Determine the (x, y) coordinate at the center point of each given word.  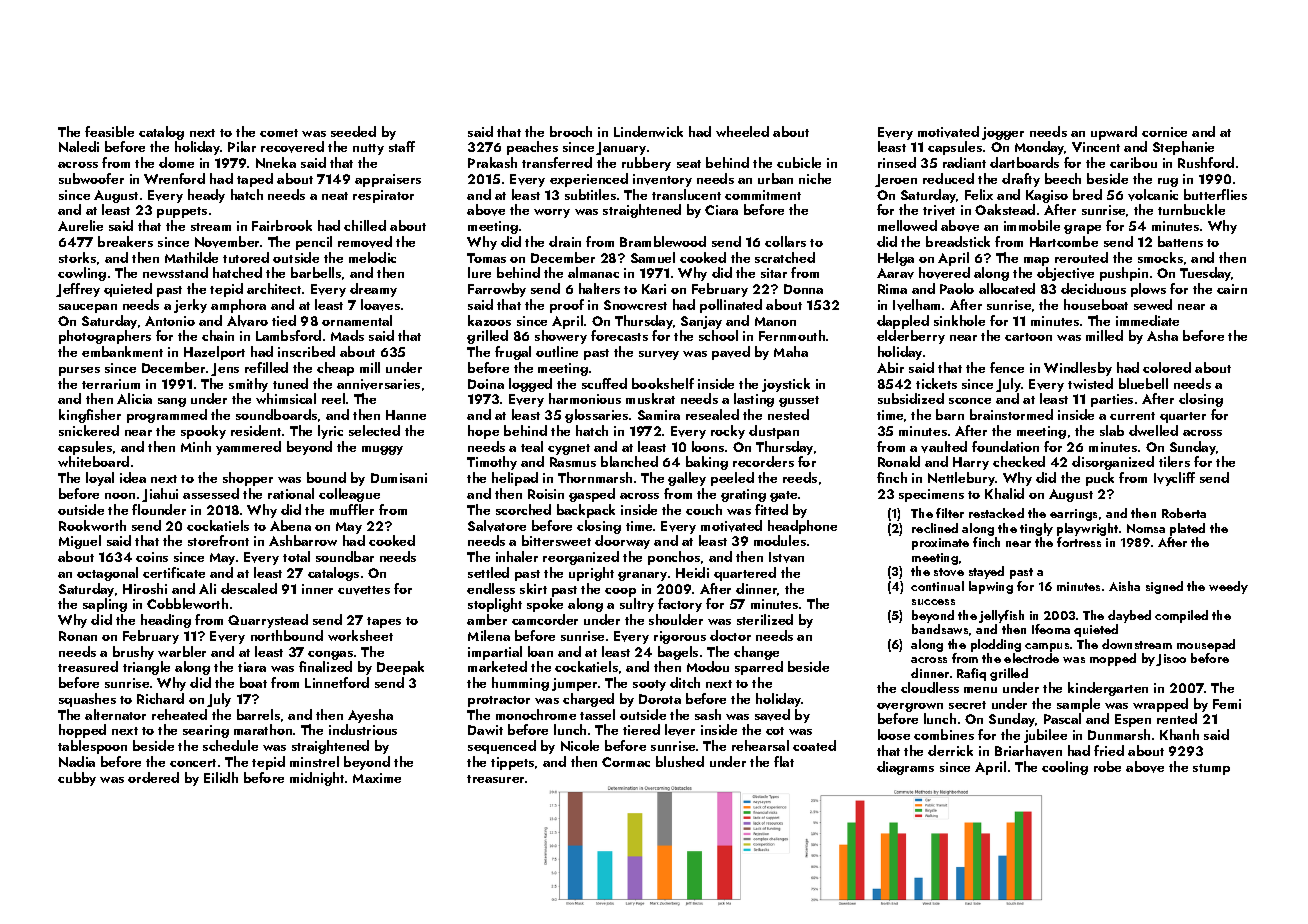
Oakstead (1005, 209)
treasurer (496, 779)
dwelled (1153, 430)
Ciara (721, 210)
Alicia (134, 398)
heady (206, 196)
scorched (523, 509)
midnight (317, 779)
